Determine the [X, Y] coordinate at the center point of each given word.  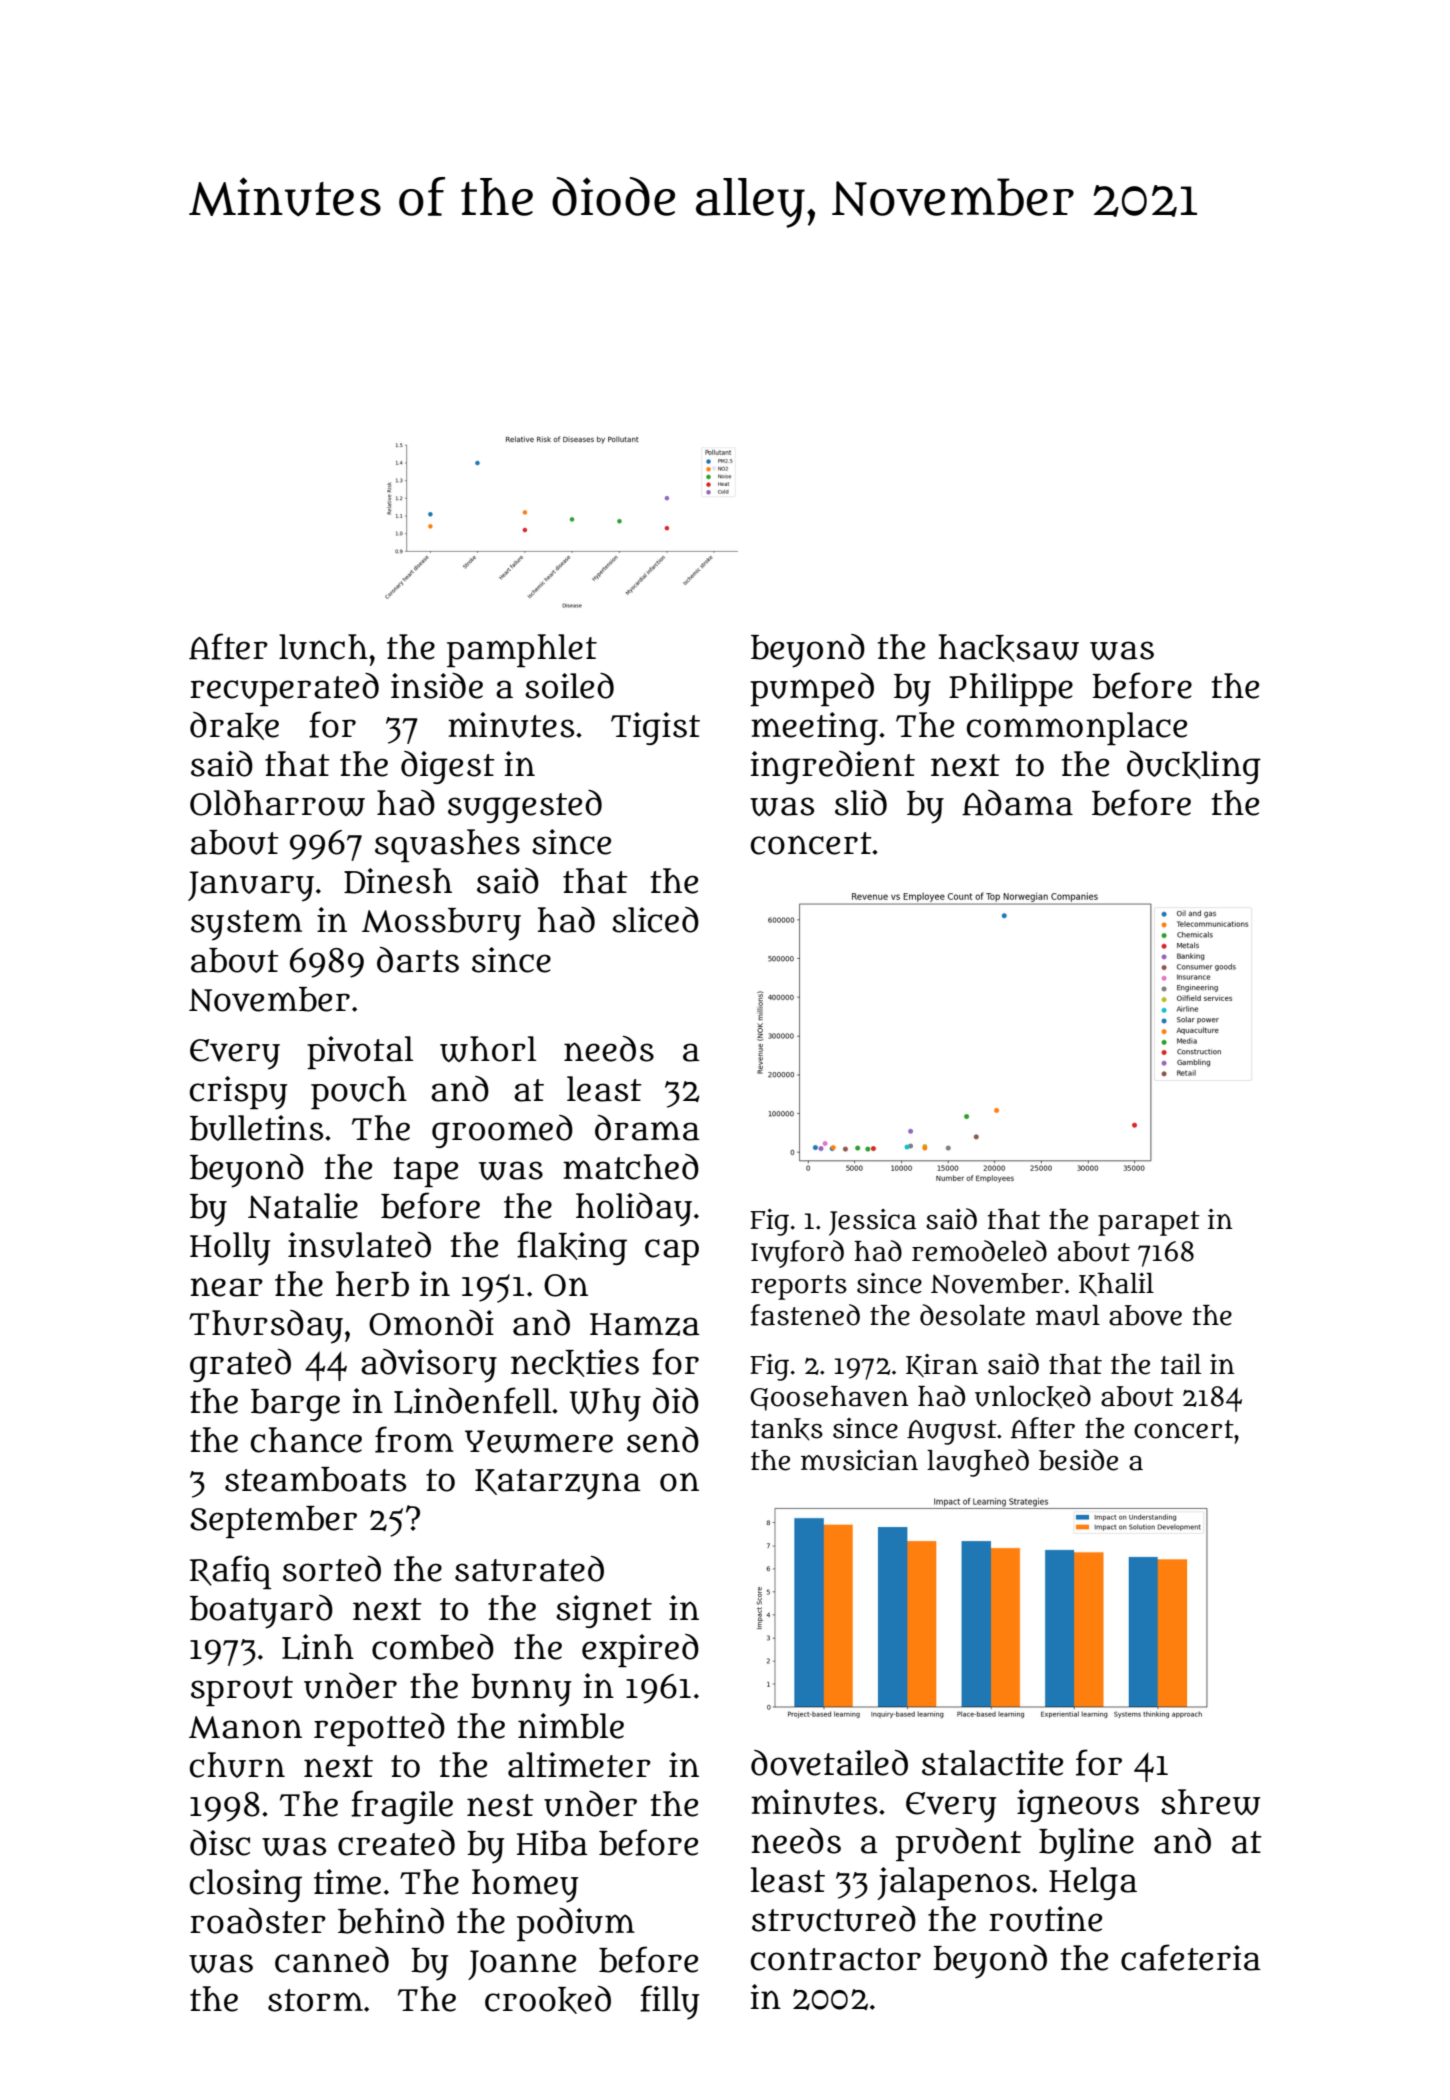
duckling [1194, 767]
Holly [230, 1249]
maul [1068, 1315]
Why [605, 1405]
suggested [525, 806]
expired [640, 1650]
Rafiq [230, 1572]
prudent [959, 1844]
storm [315, 2000]
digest [448, 767]
